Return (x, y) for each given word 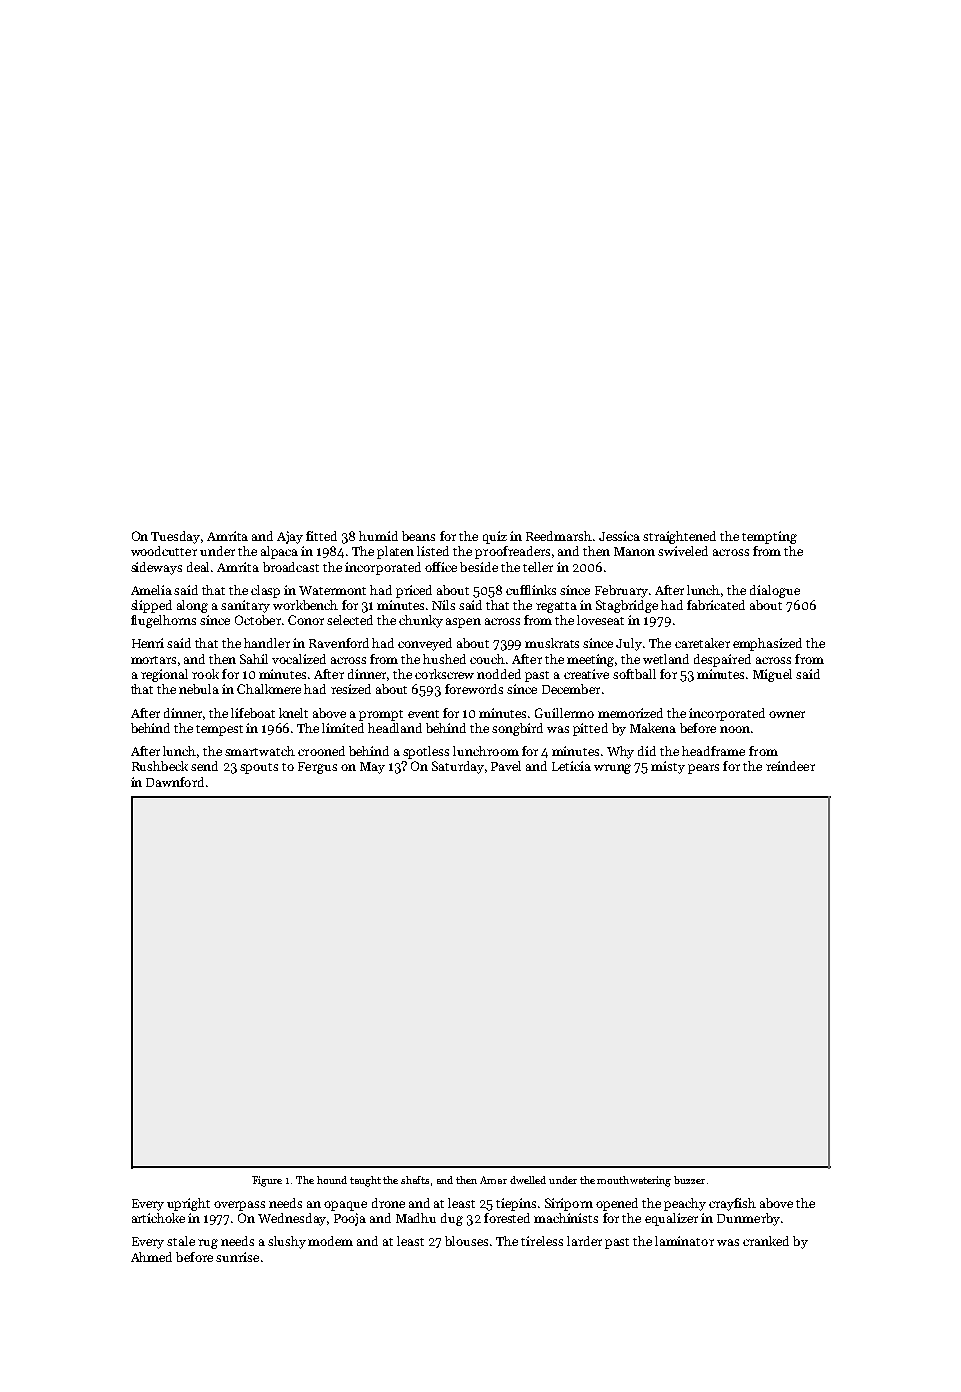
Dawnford (175, 782)
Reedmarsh (559, 536)
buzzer (689, 1180)
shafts (415, 1180)
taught (365, 1181)
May (372, 768)
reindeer (790, 766)
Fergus (317, 768)
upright (188, 1204)
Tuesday (175, 537)
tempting (769, 537)
